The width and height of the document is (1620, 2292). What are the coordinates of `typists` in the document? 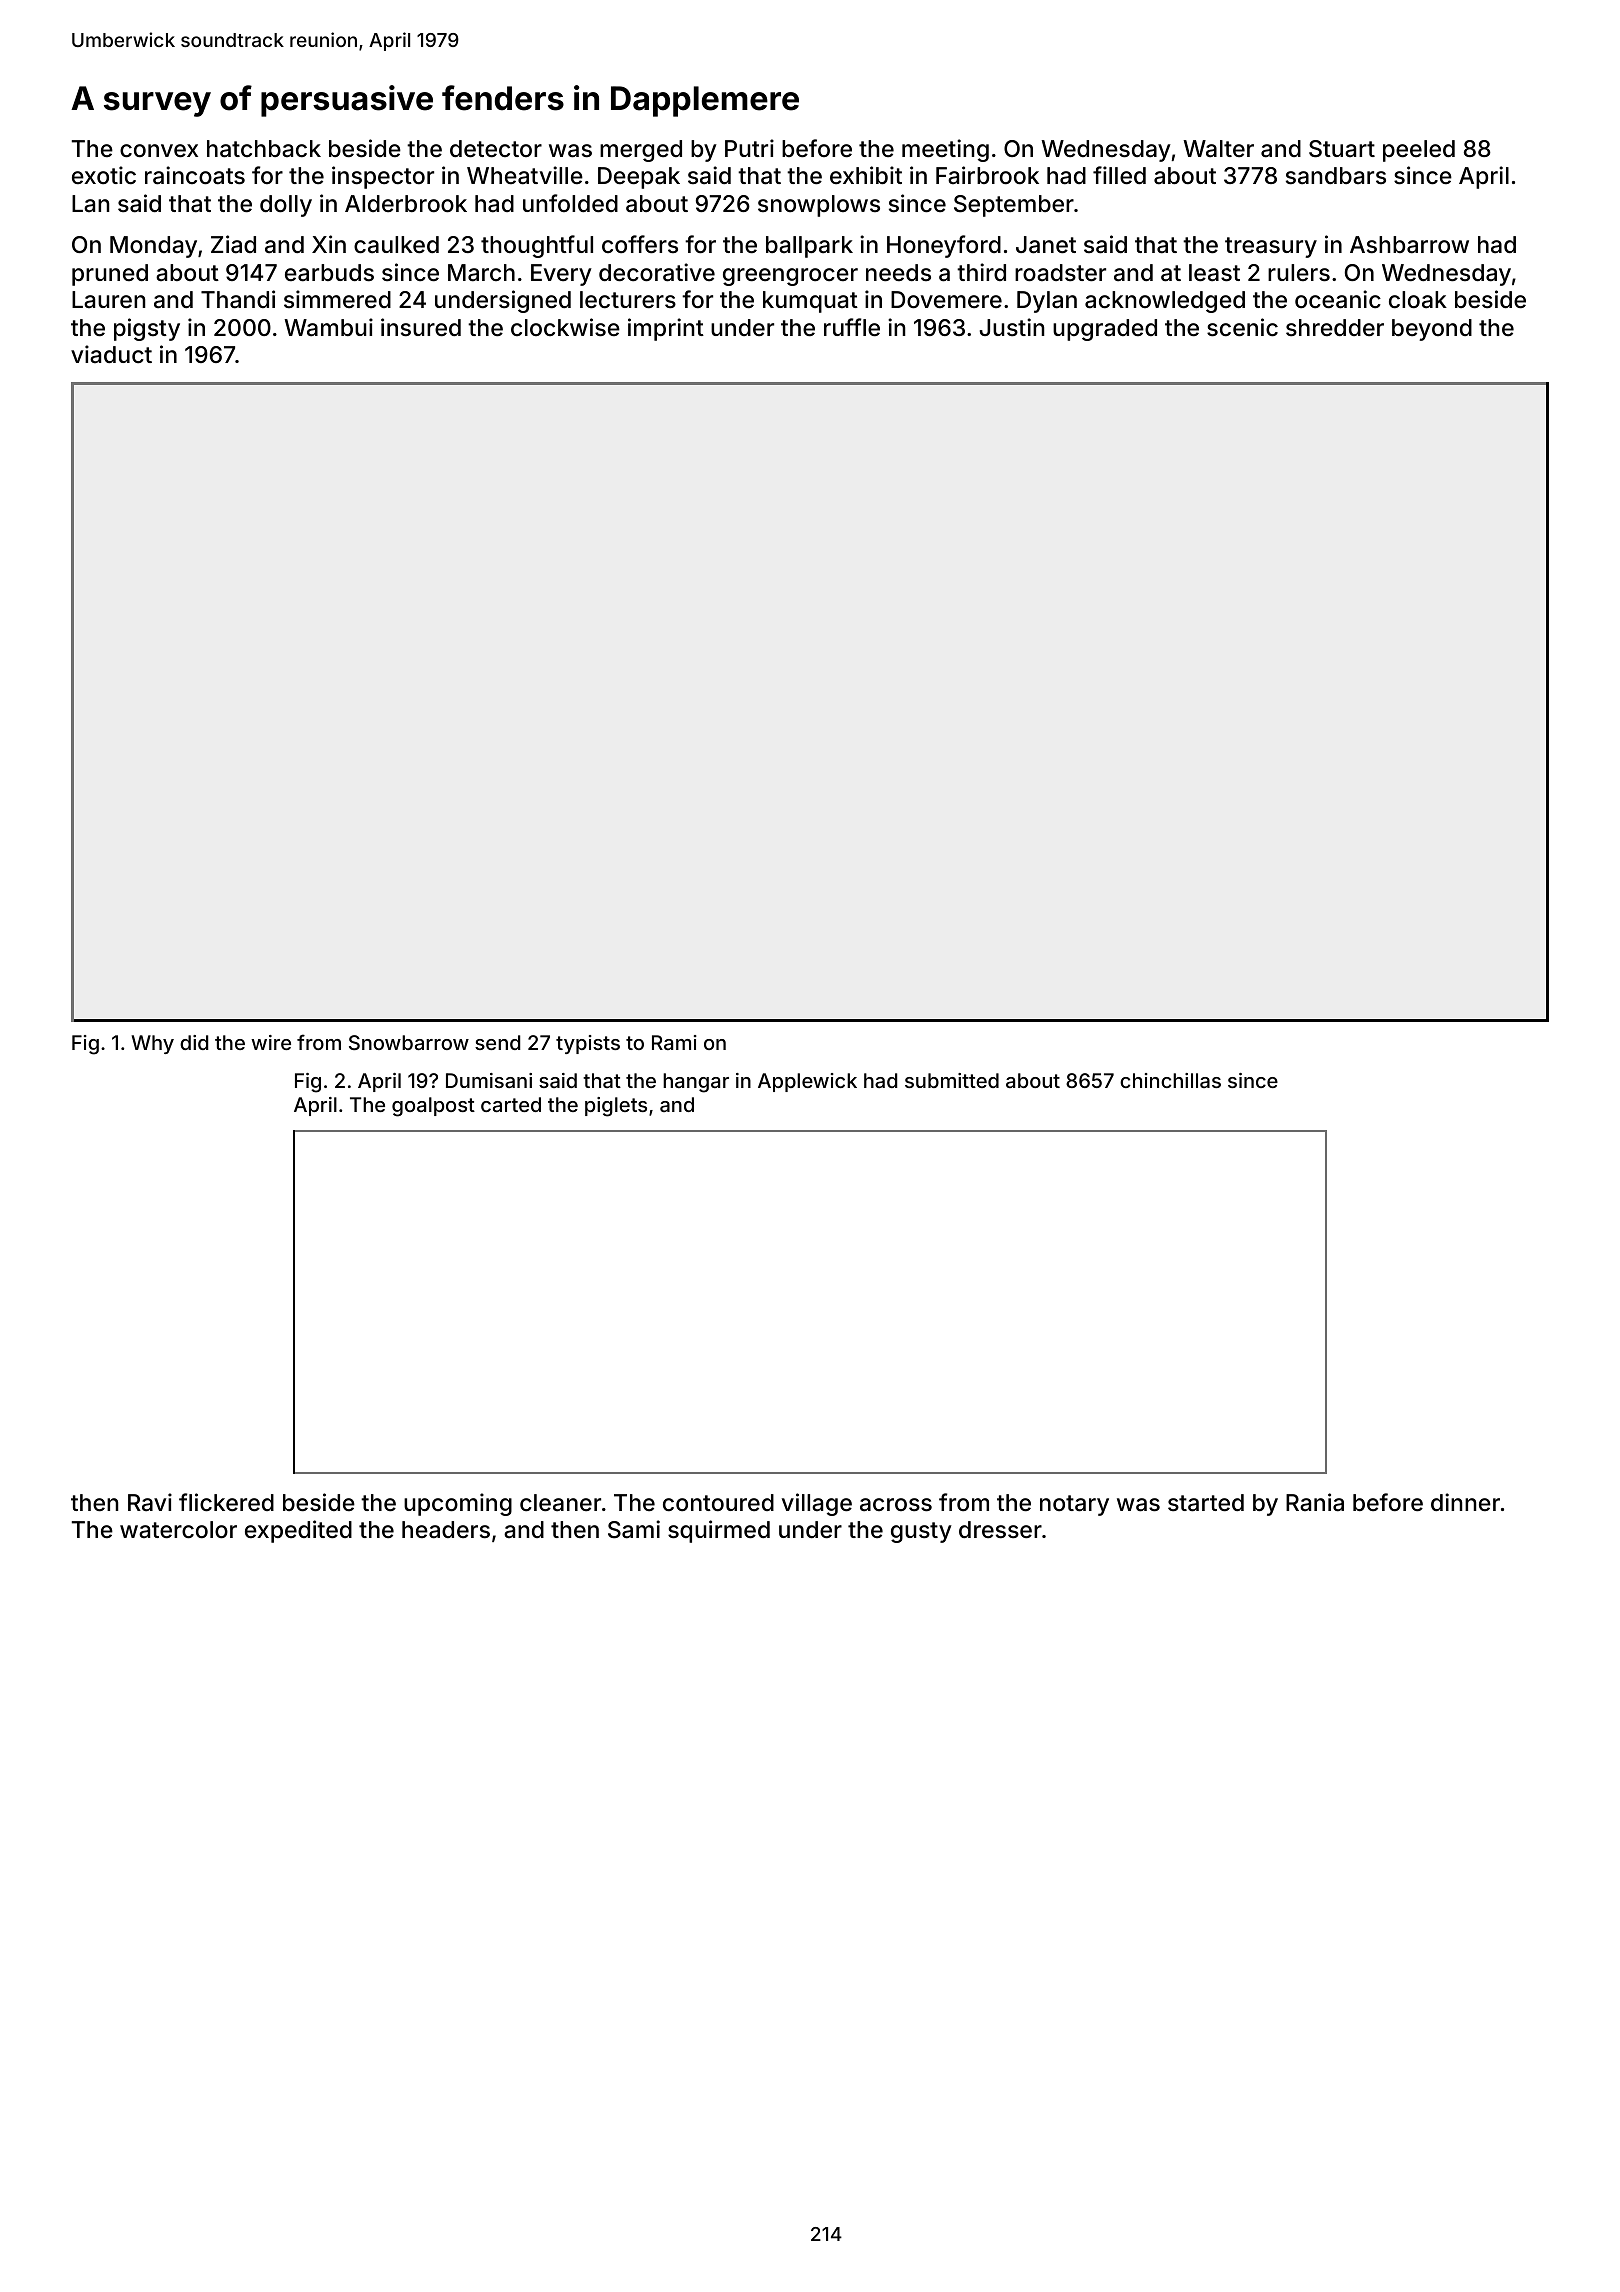 It's located at (588, 1044).
